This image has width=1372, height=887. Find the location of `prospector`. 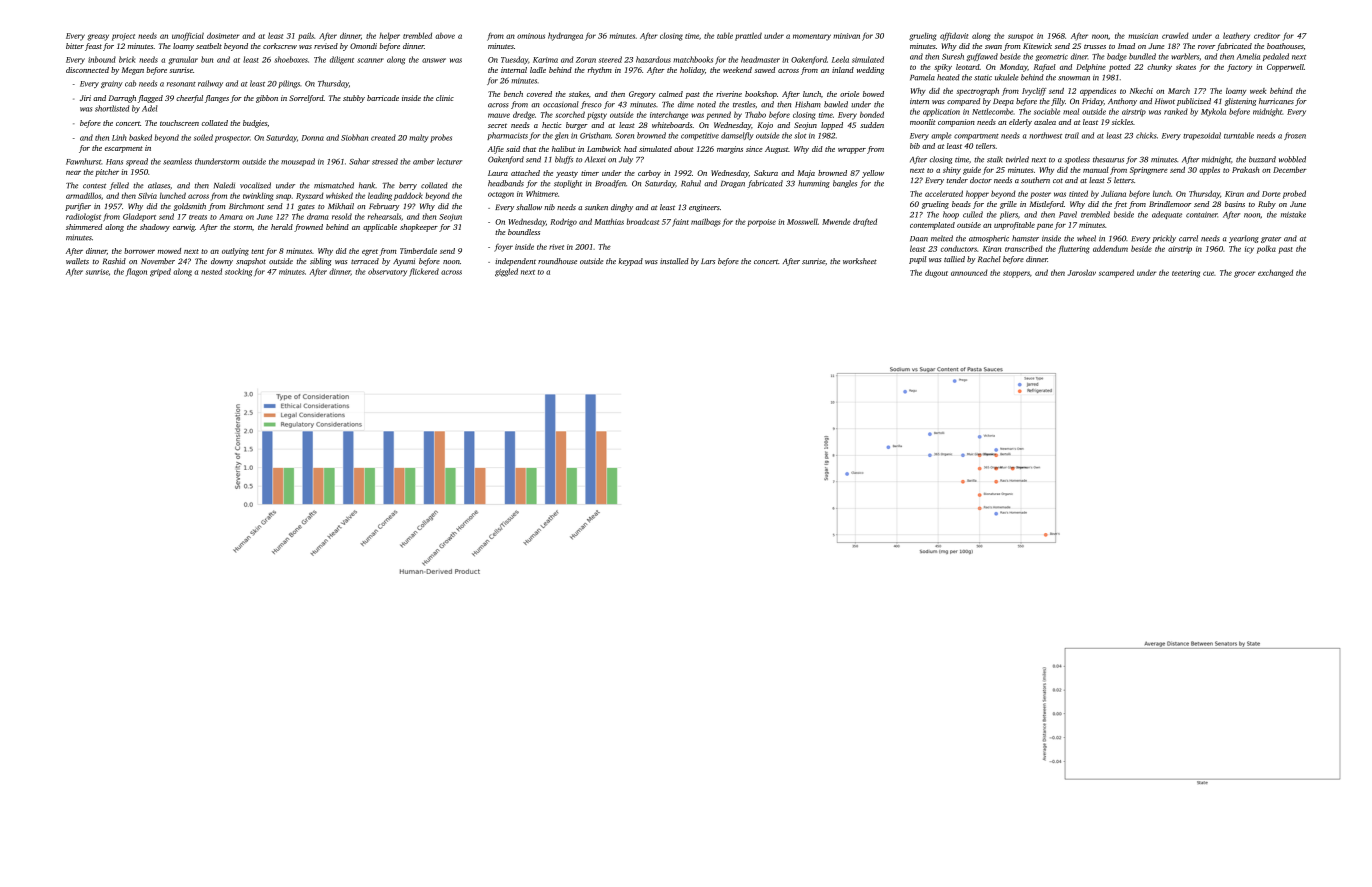

prospector is located at coordinates (232, 139).
